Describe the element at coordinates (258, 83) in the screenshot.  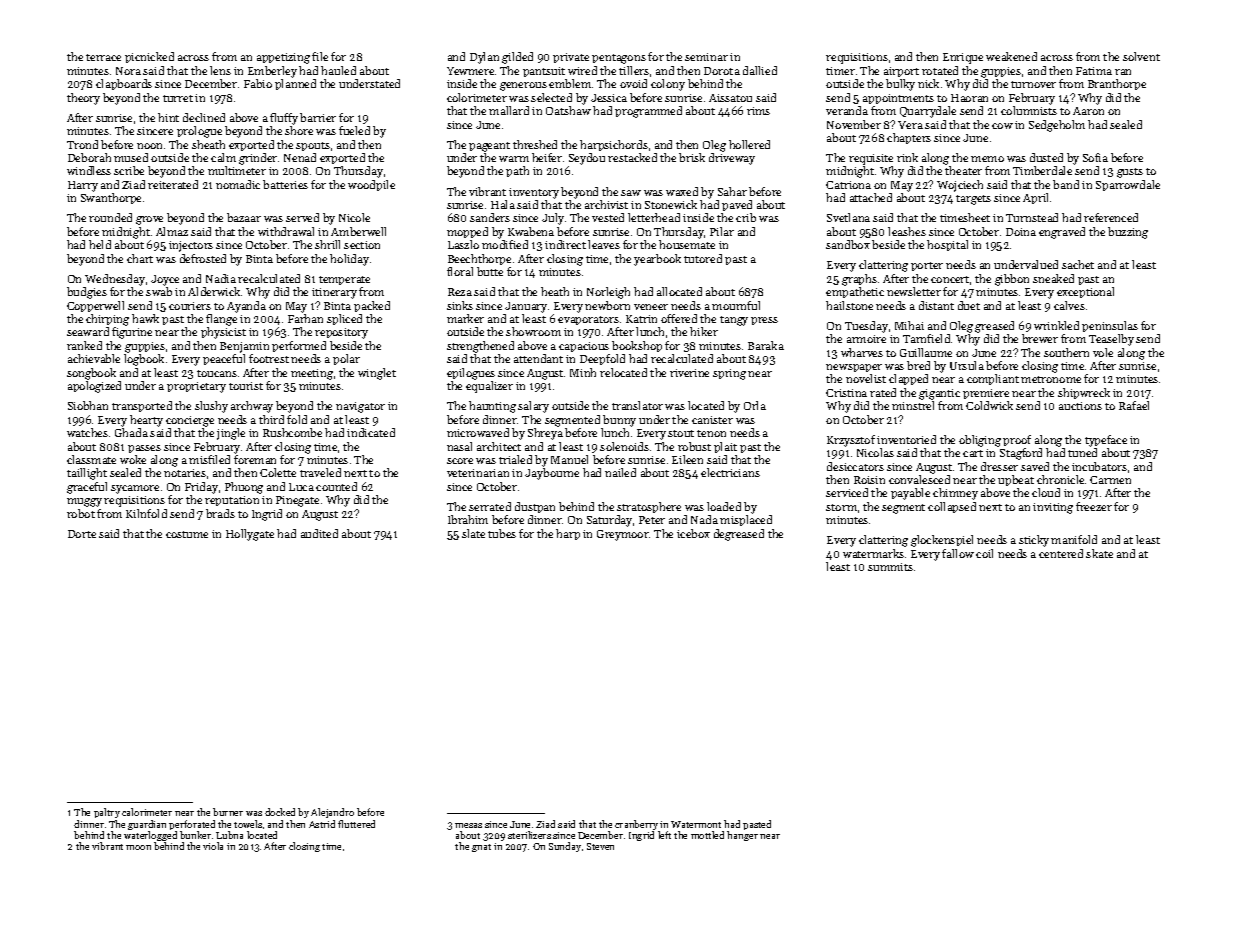
I see `Fabio` at that location.
